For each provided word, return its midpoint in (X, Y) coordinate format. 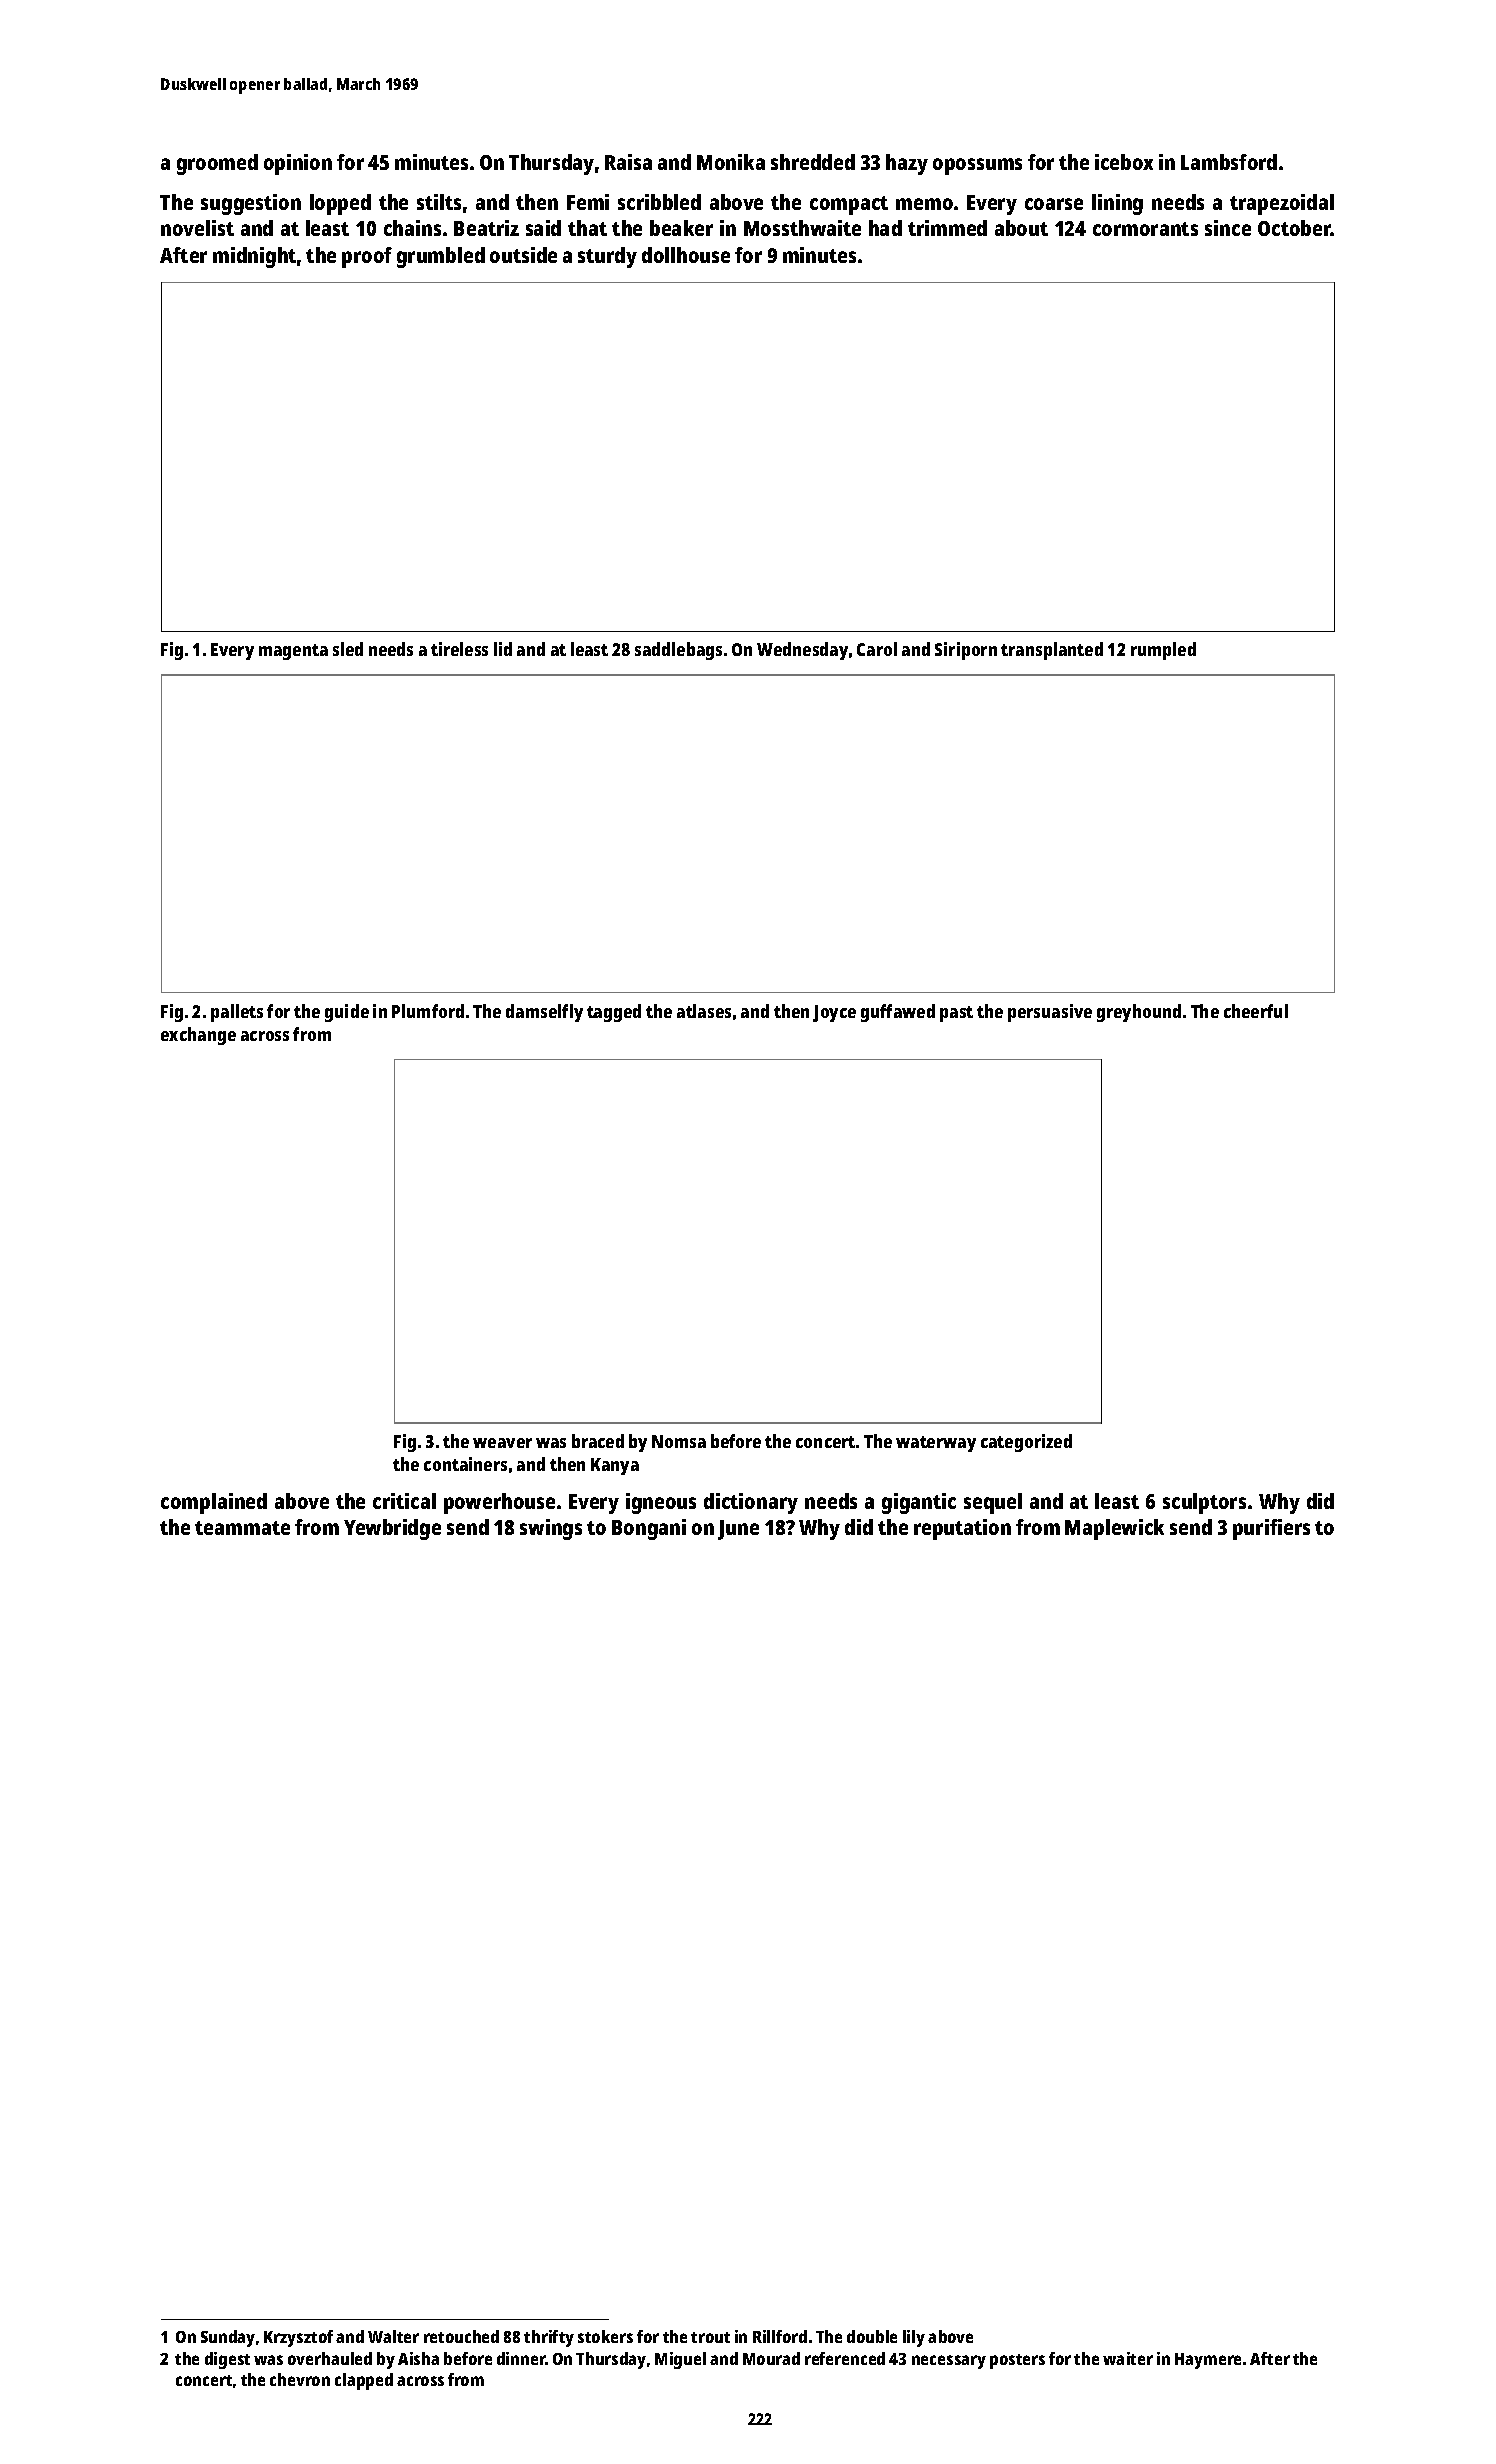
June (738, 1530)
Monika (731, 162)
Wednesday (802, 651)
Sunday (228, 2338)
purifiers (1271, 1529)
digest (227, 2360)
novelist (197, 228)
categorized (1026, 1443)
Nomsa (679, 1441)
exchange (198, 1036)
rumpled (1163, 651)
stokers (605, 2336)
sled (348, 649)
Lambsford (1229, 162)
